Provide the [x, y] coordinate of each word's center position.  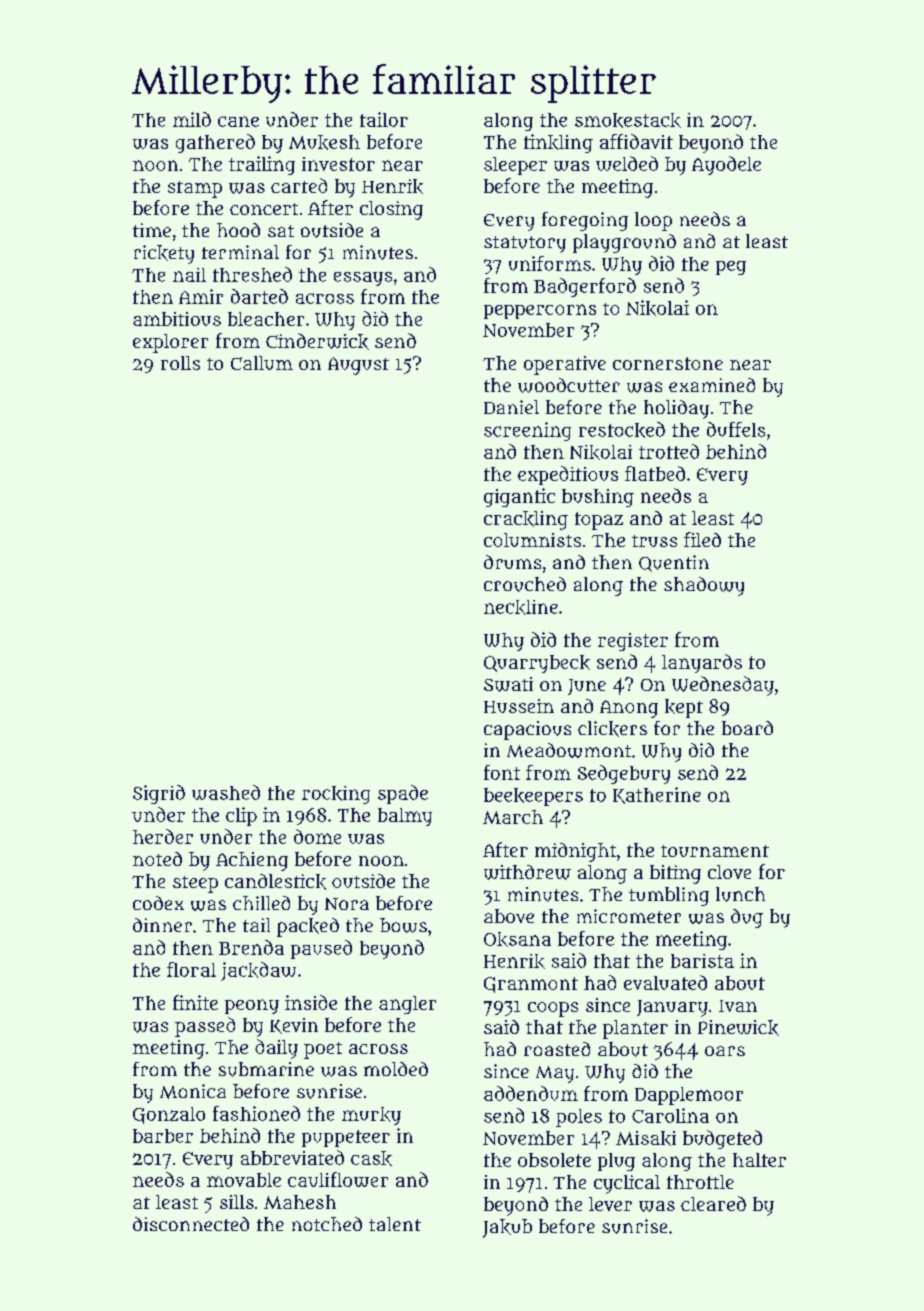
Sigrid [159, 794]
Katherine [657, 795]
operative [565, 365]
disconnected [191, 1224]
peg [731, 268]
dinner [162, 925]
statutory [525, 244]
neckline [521, 607]
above [509, 916]
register [633, 642]
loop [653, 221]
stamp [195, 189]
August [358, 366]
